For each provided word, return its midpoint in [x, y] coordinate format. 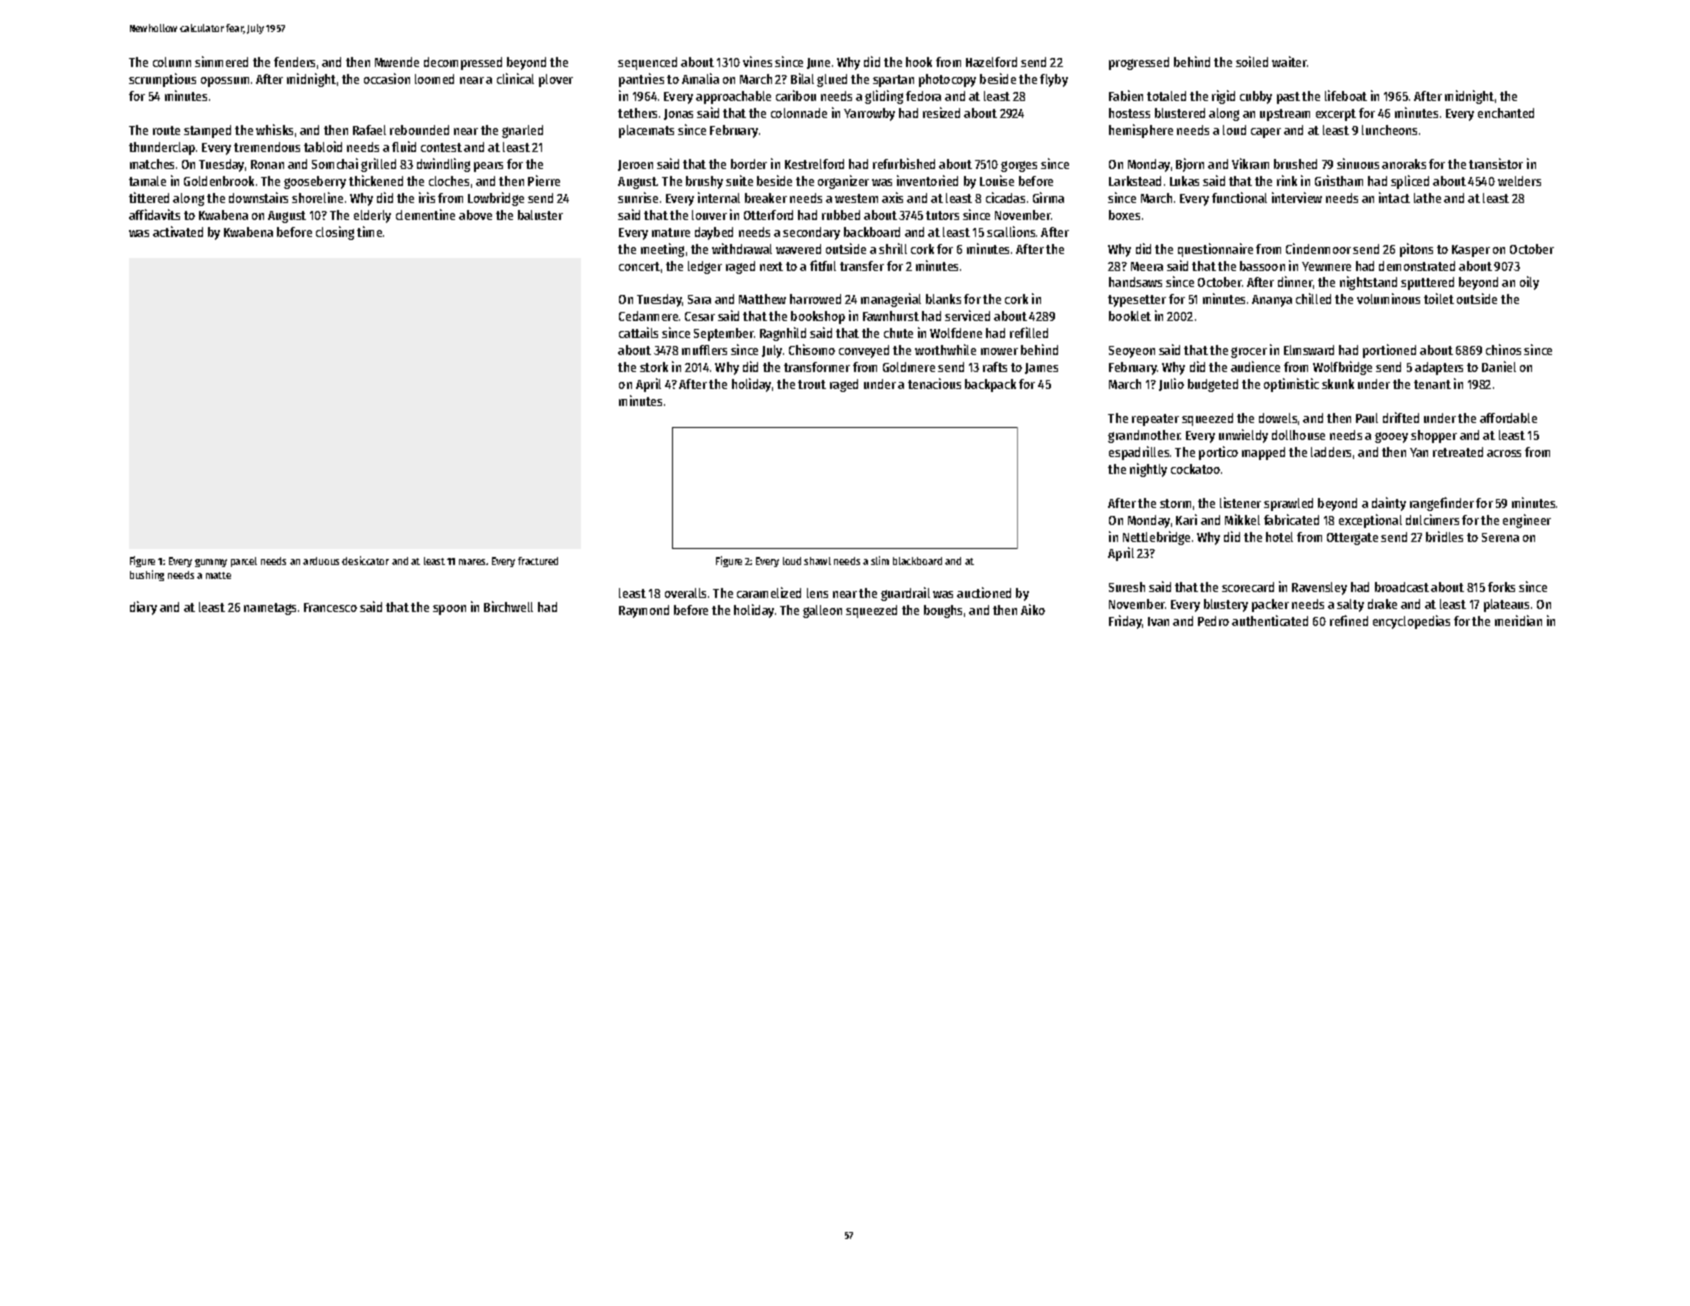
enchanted [1506, 113]
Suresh [1127, 587]
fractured [538, 561]
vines [757, 61]
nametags [270, 609]
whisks [274, 129]
